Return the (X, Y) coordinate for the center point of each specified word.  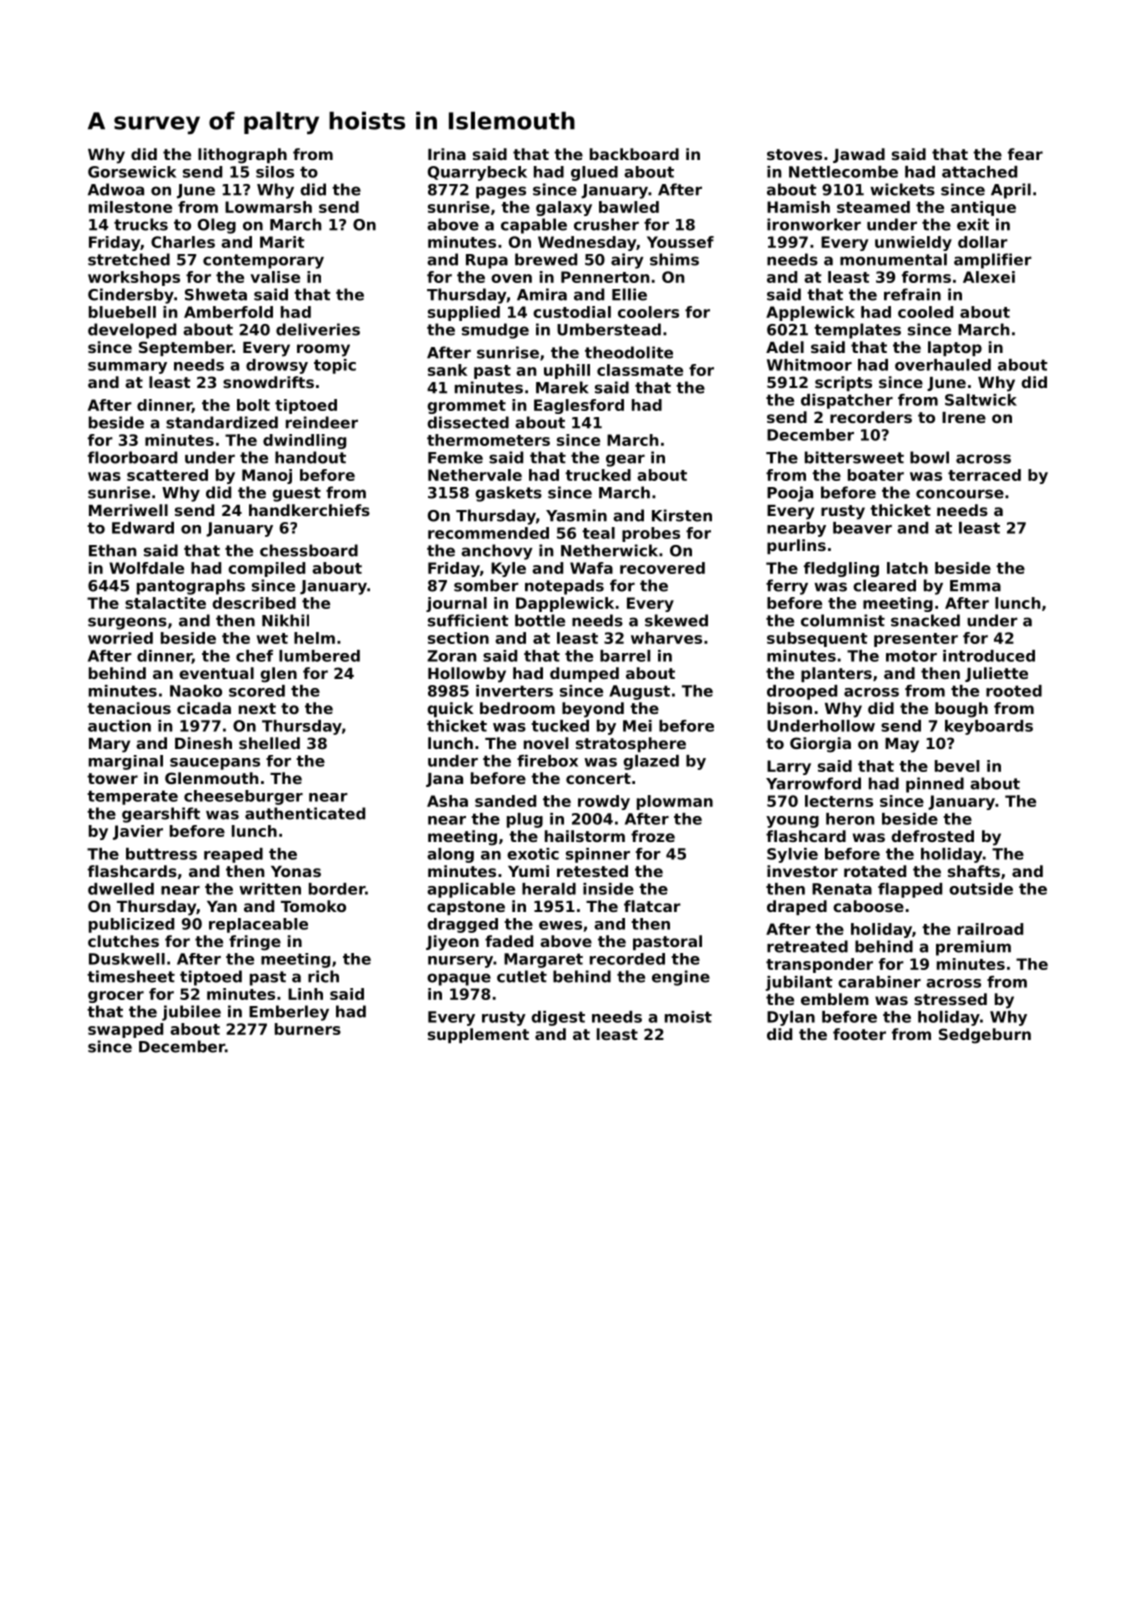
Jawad (859, 155)
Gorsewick (132, 172)
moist (688, 1017)
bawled (629, 207)
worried (120, 638)
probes (651, 534)
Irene (964, 417)
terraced (984, 475)
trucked (598, 475)
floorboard (132, 457)
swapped (125, 1030)
